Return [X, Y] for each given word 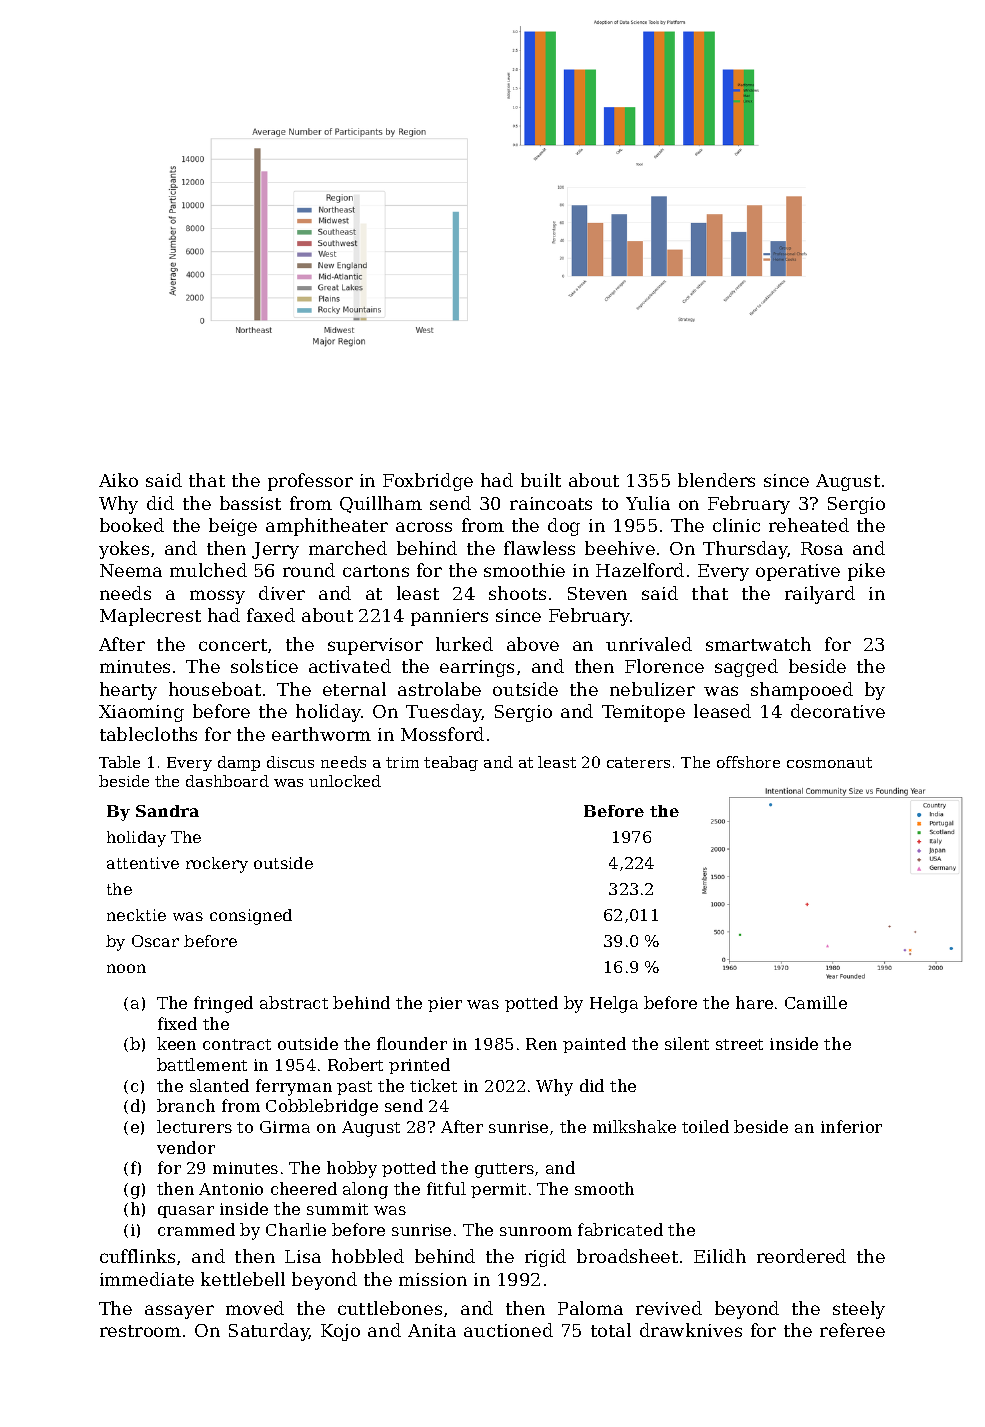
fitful [446, 1188]
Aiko [118, 480]
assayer [179, 1312]
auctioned [508, 1330]
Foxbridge [428, 482]
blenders [716, 480]
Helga [614, 1004]
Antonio [231, 1189]
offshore [748, 762]
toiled [705, 1126]
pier [445, 1004]
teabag [451, 763]
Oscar [155, 941]
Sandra [167, 811]
